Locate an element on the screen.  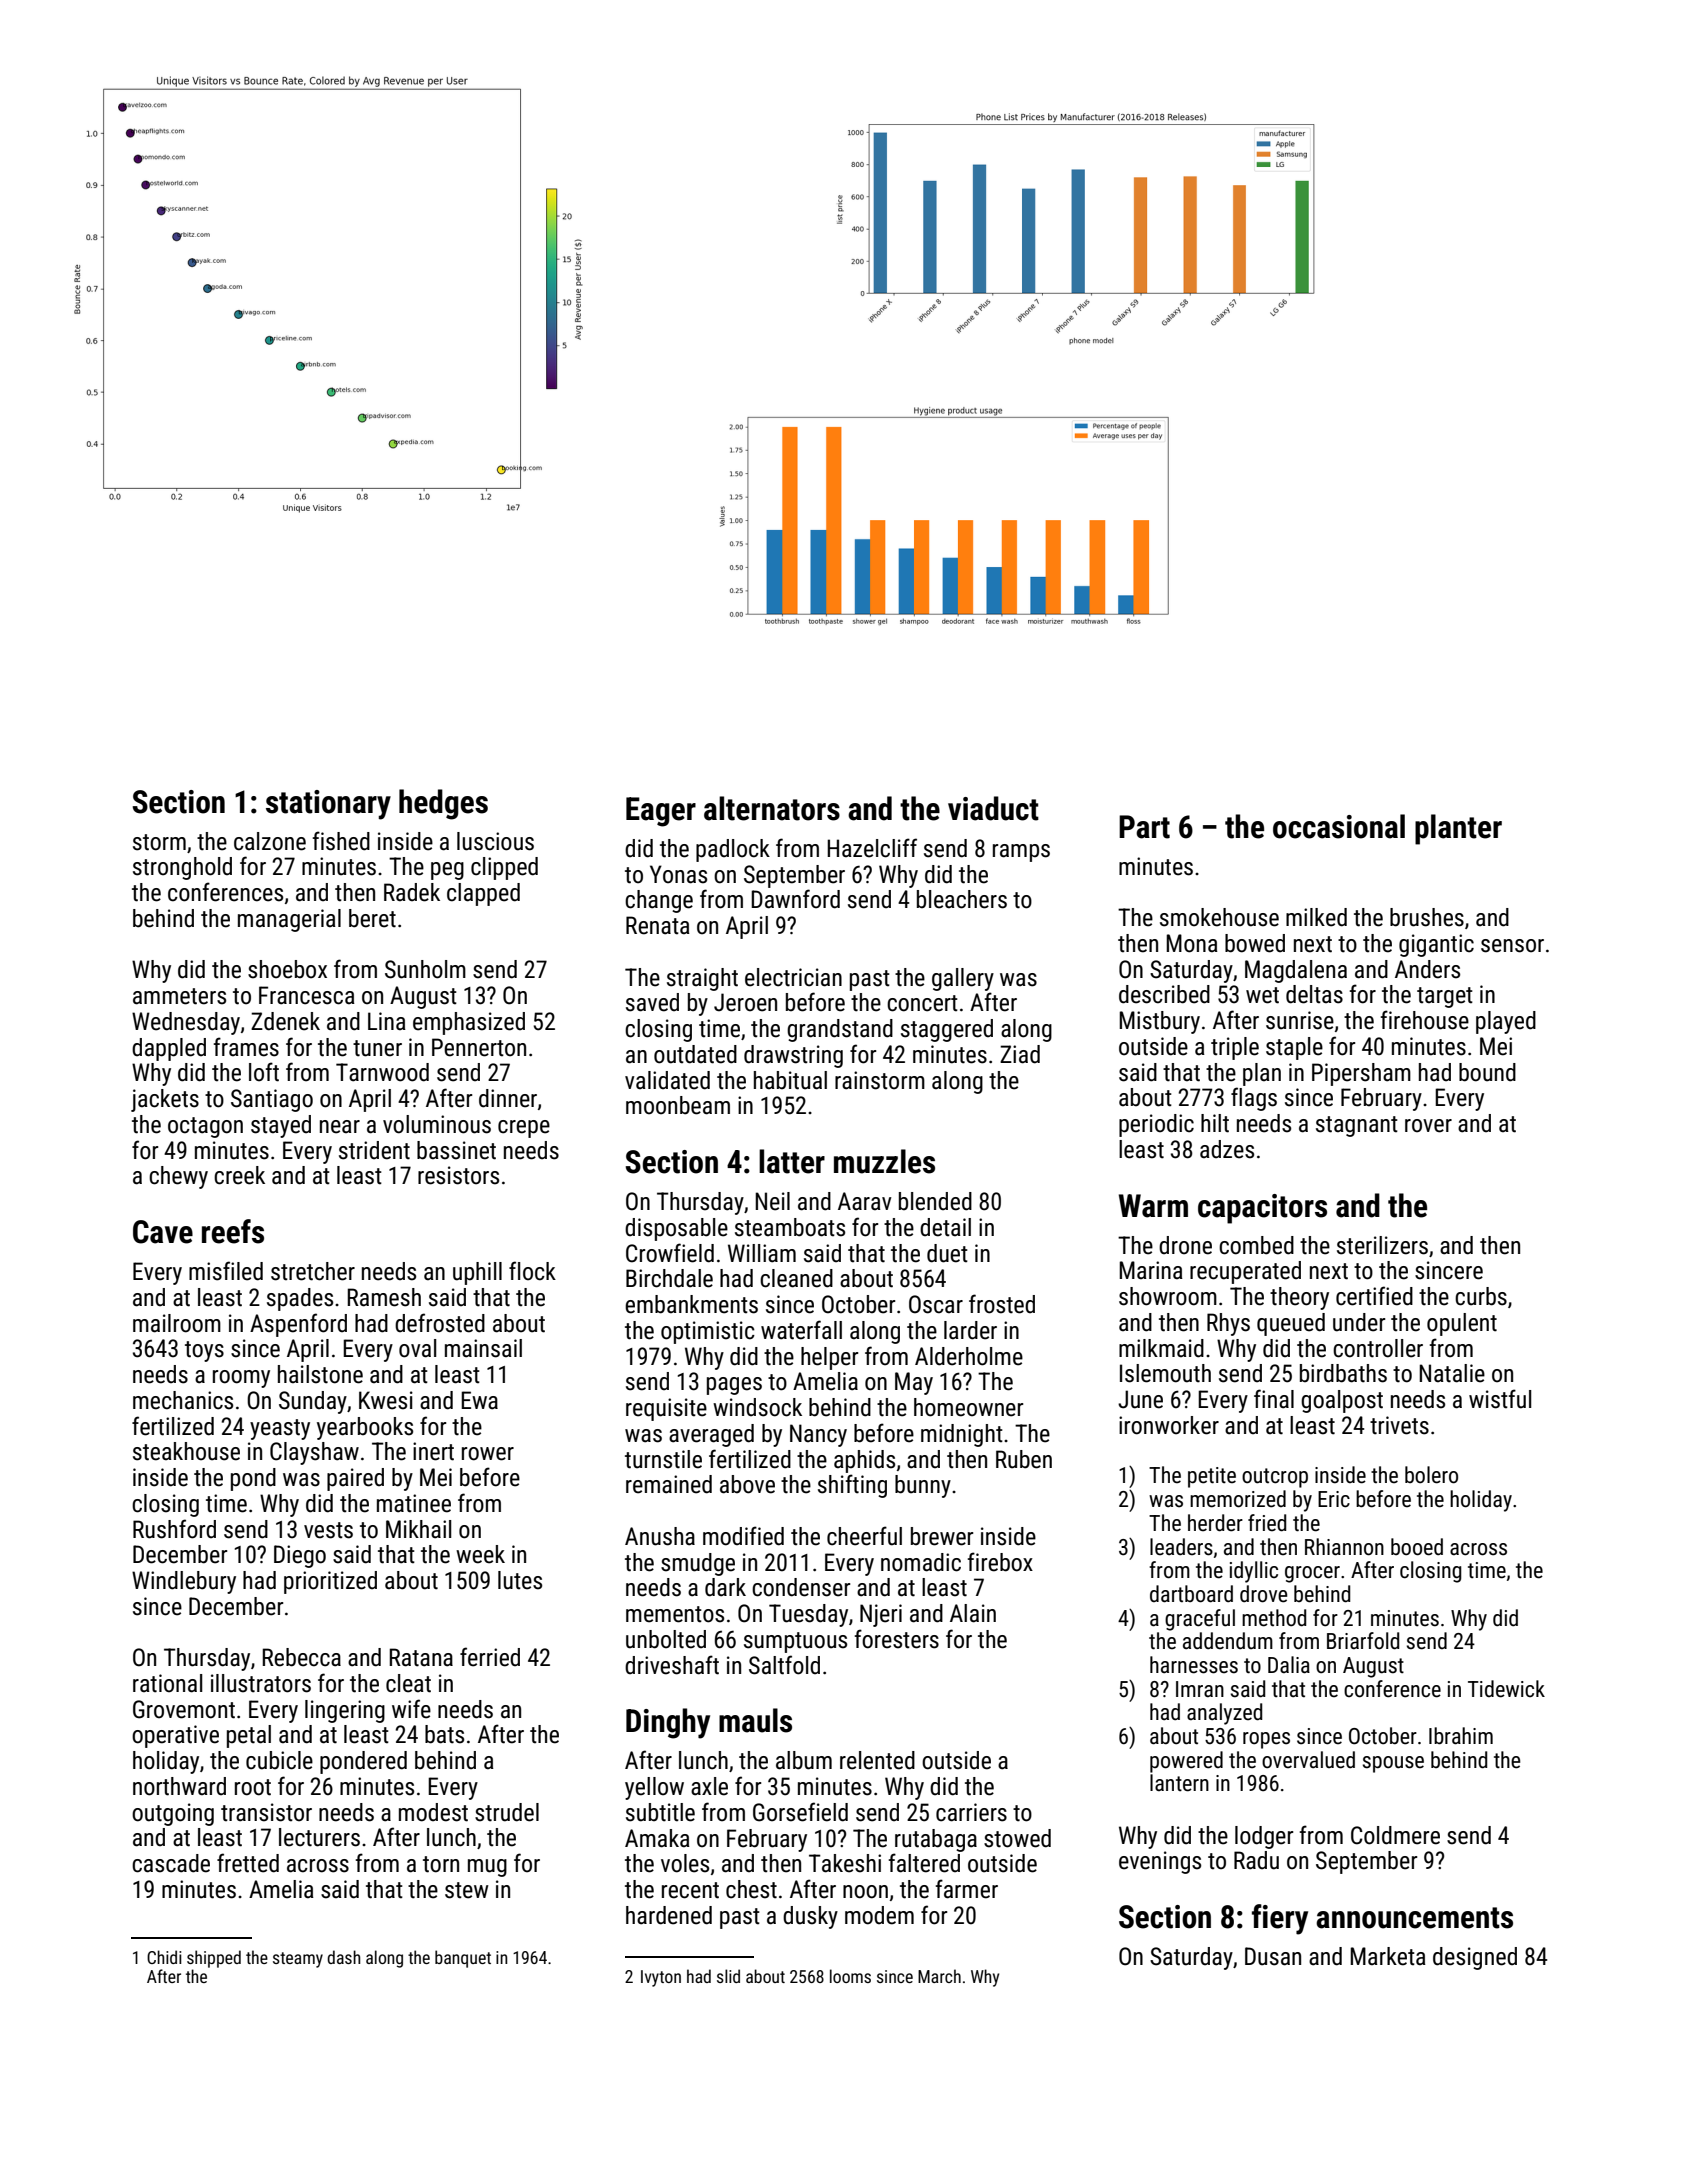
foresters is located at coordinates (897, 1639).
